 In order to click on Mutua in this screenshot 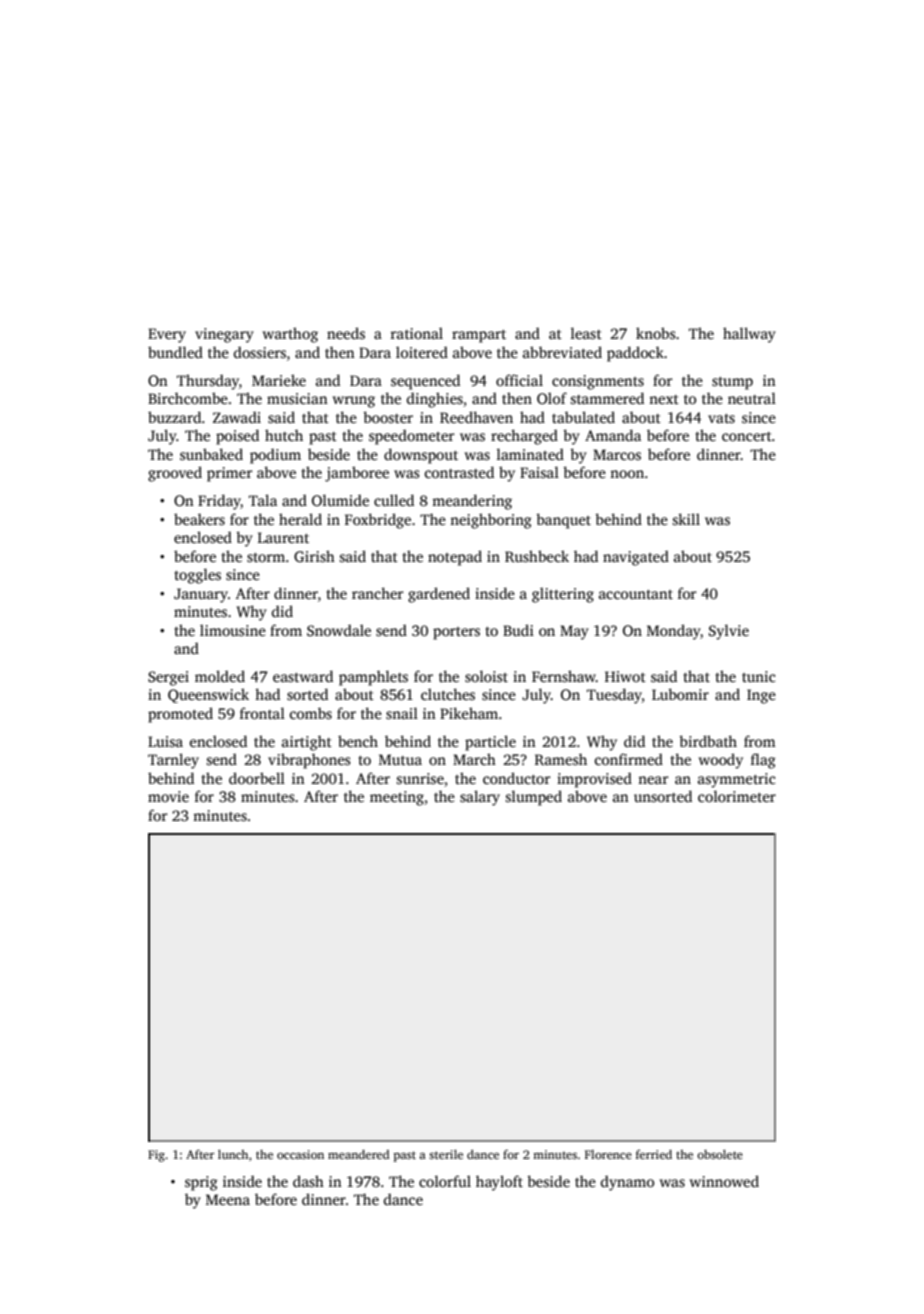, I will do `click(400, 759)`.
